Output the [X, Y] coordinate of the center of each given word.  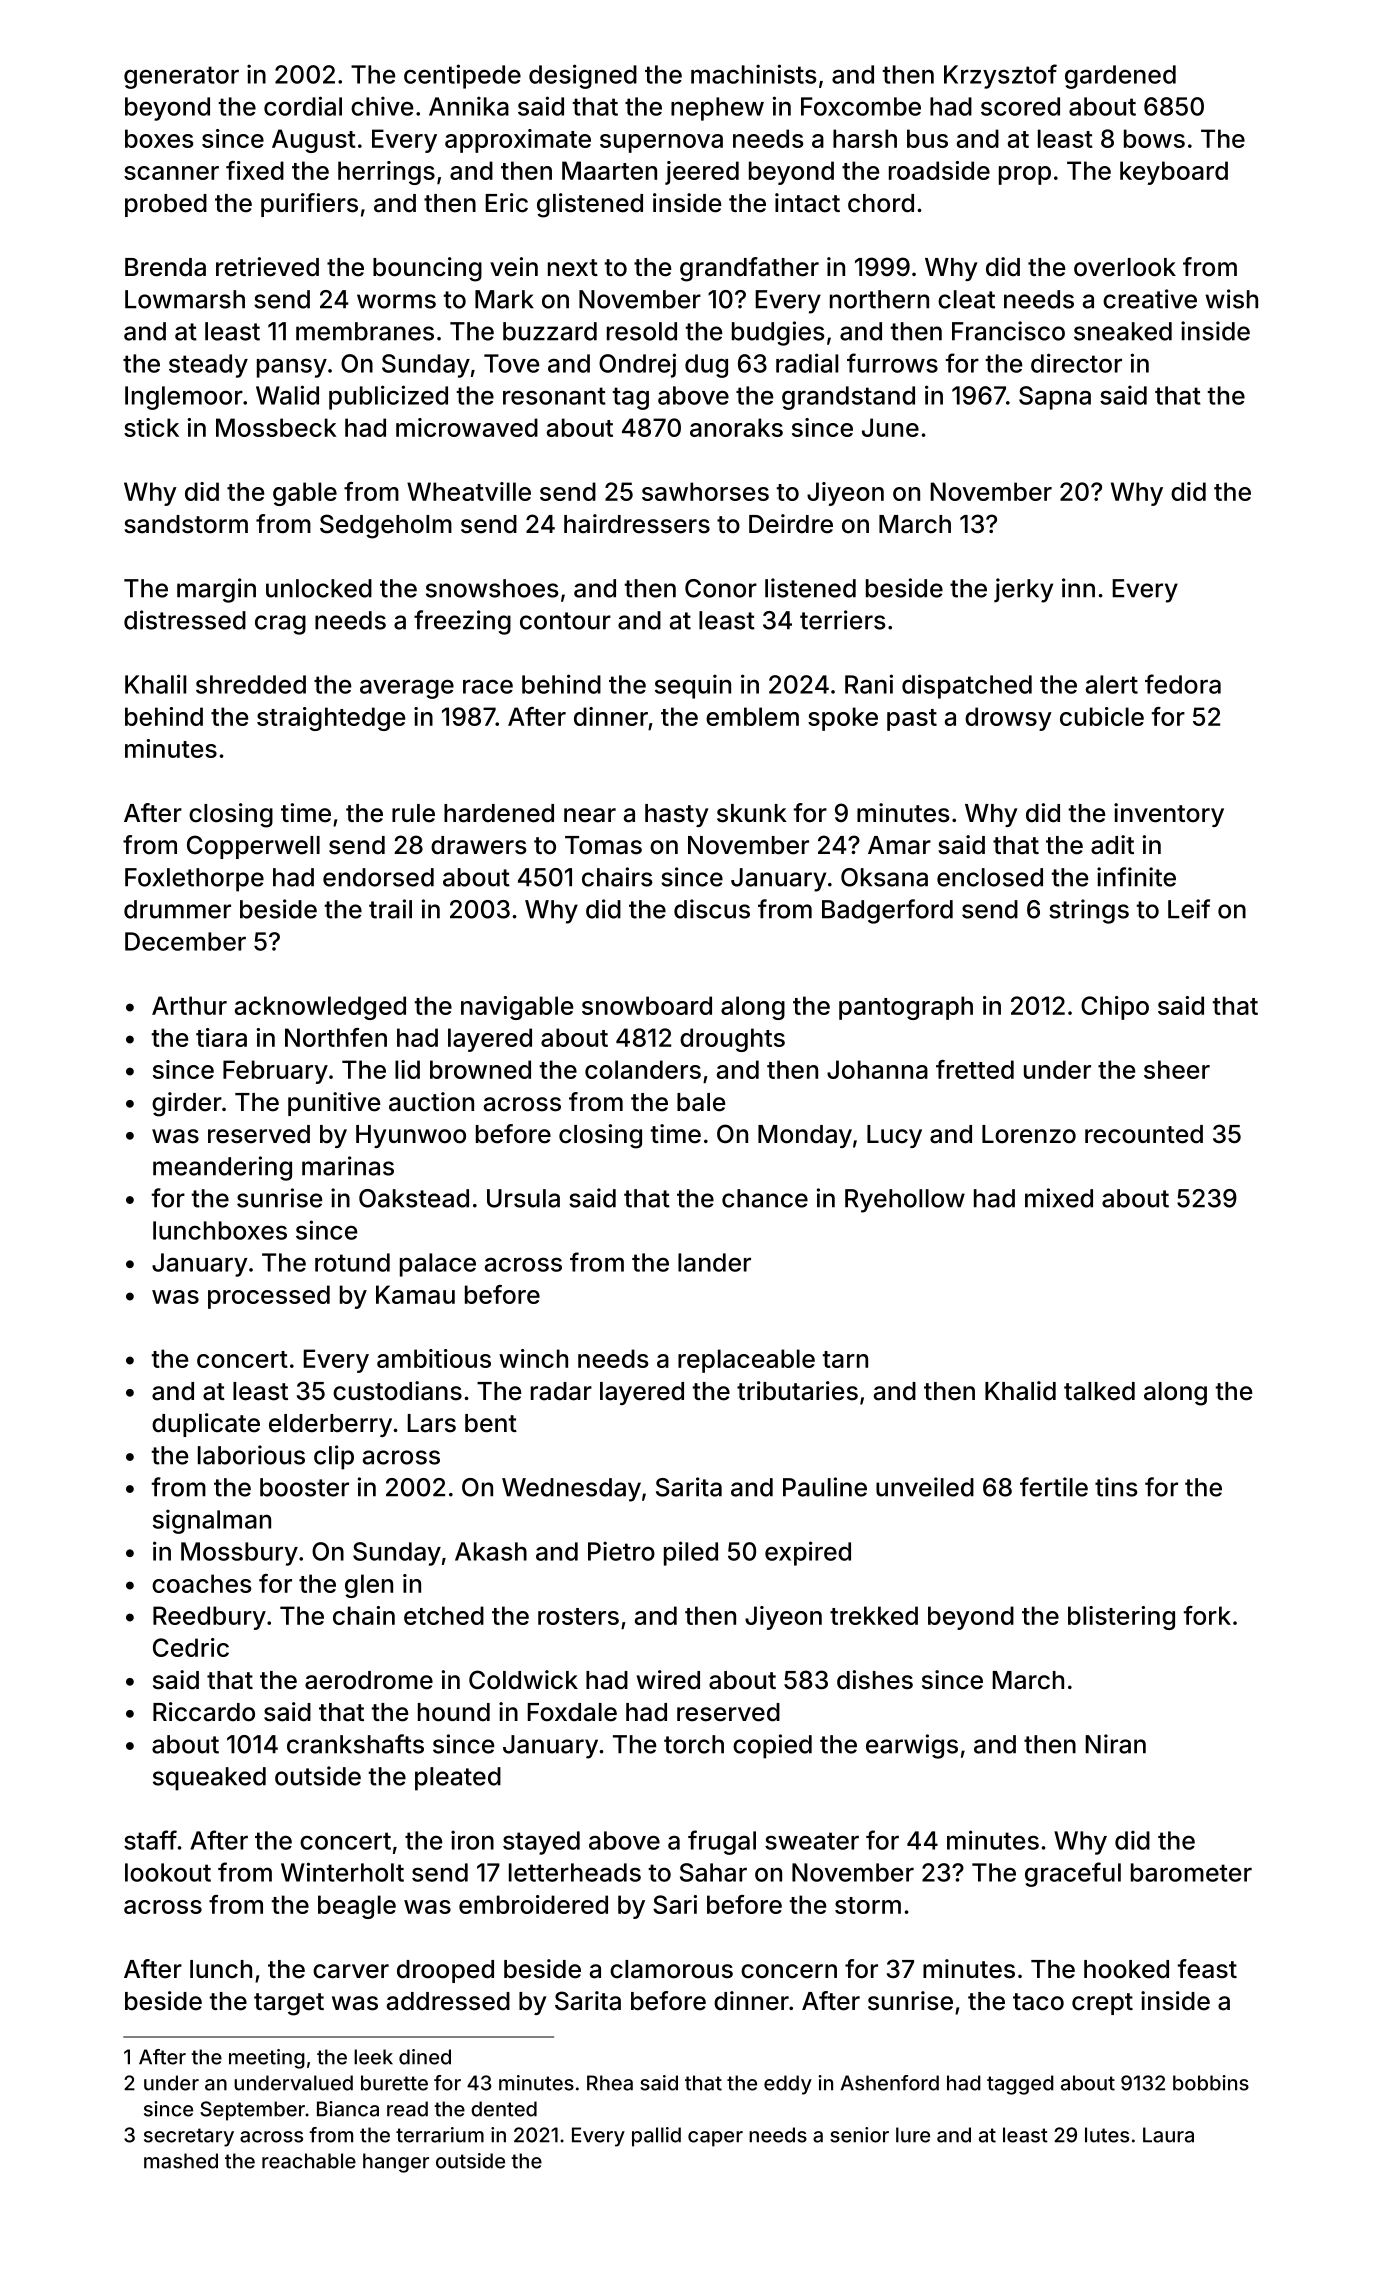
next [573, 268]
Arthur [189, 1005]
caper [715, 2139]
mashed [181, 2161]
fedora [1183, 684]
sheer [1177, 1069]
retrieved [267, 267]
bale [701, 1102]
